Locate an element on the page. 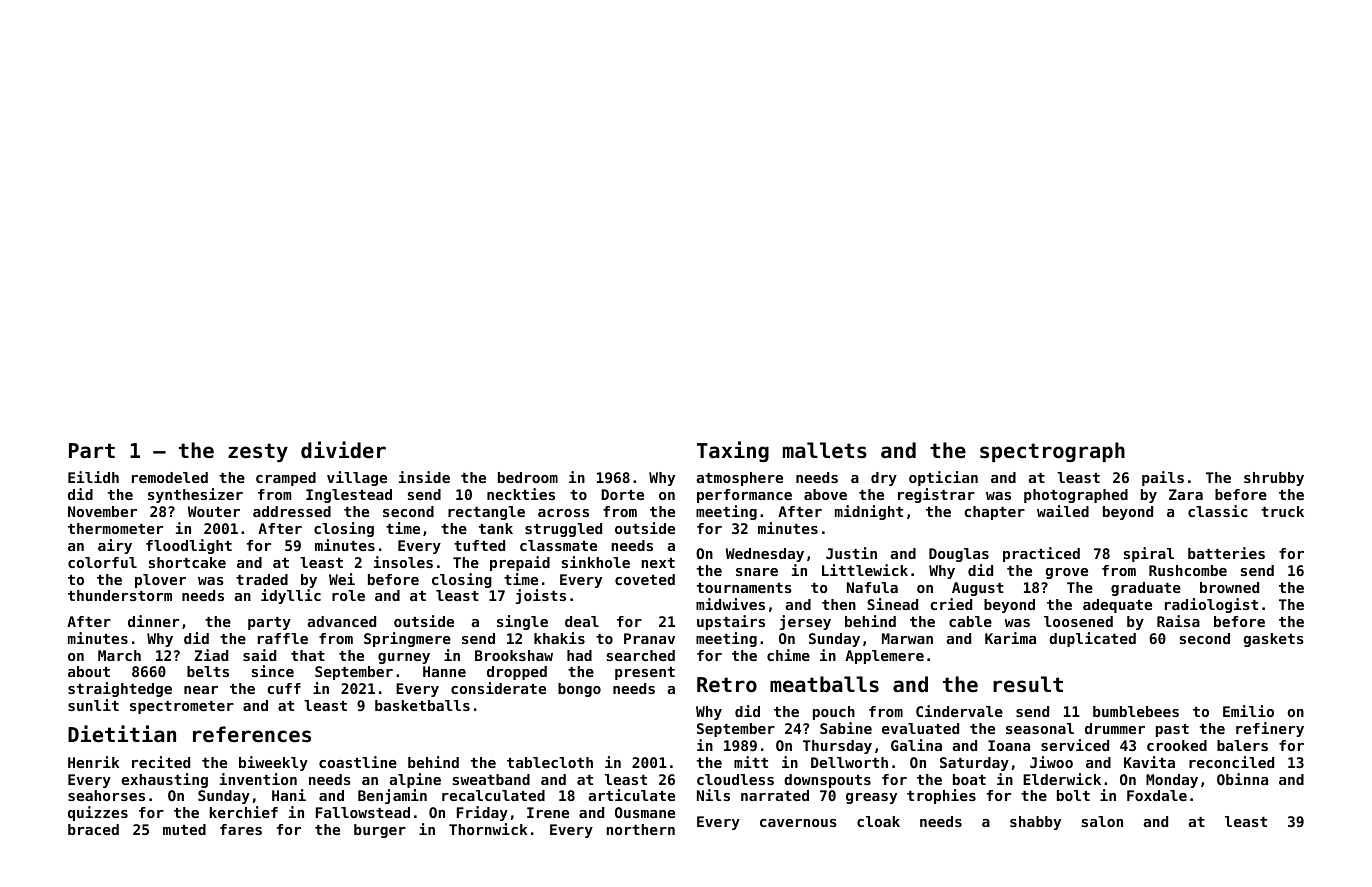 The width and height of the image is (1372, 887). Taxing is located at coordinates (733, 451).
